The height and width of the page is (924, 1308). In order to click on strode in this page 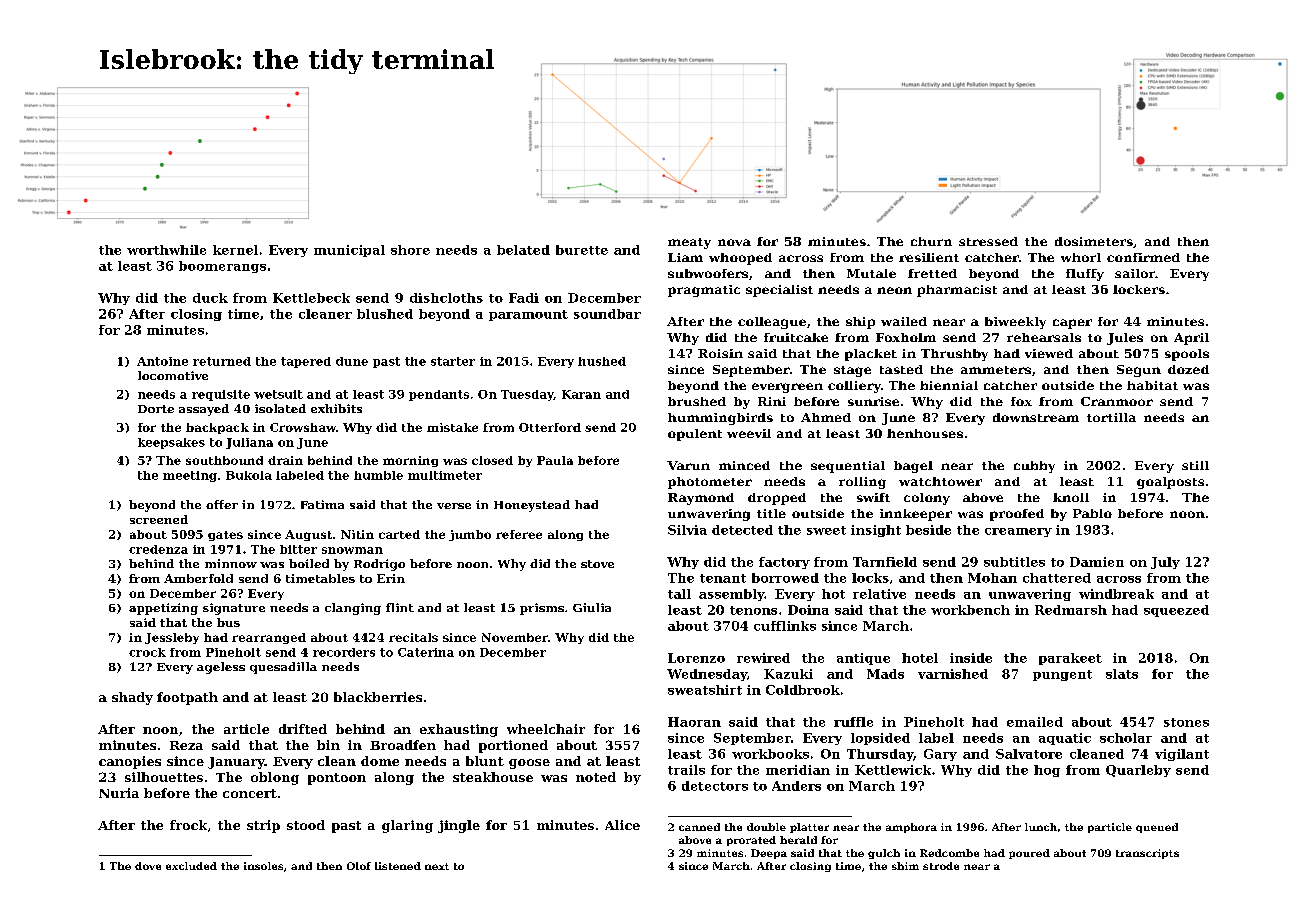, I will do `click(941, 866)`.
